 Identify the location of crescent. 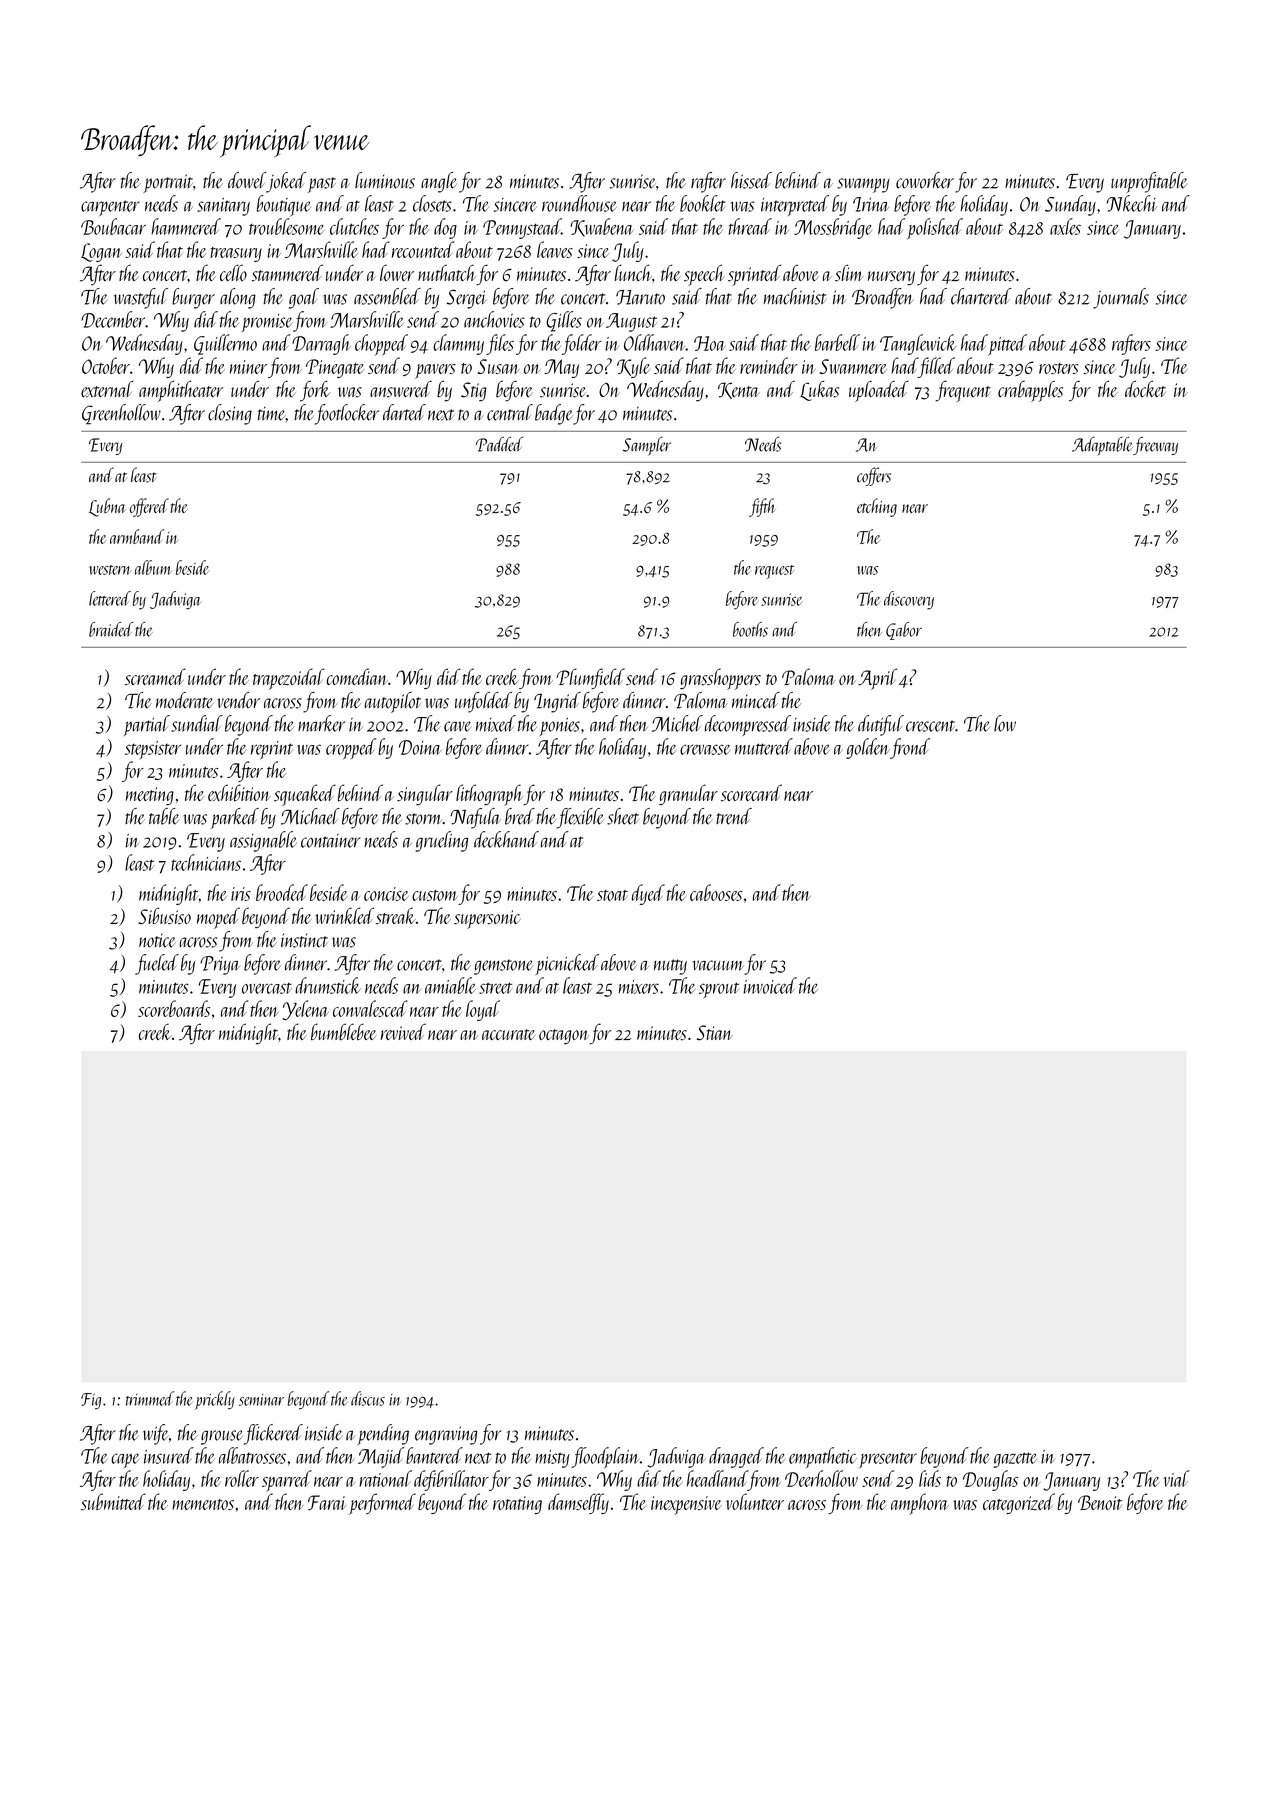
(930, 726).
